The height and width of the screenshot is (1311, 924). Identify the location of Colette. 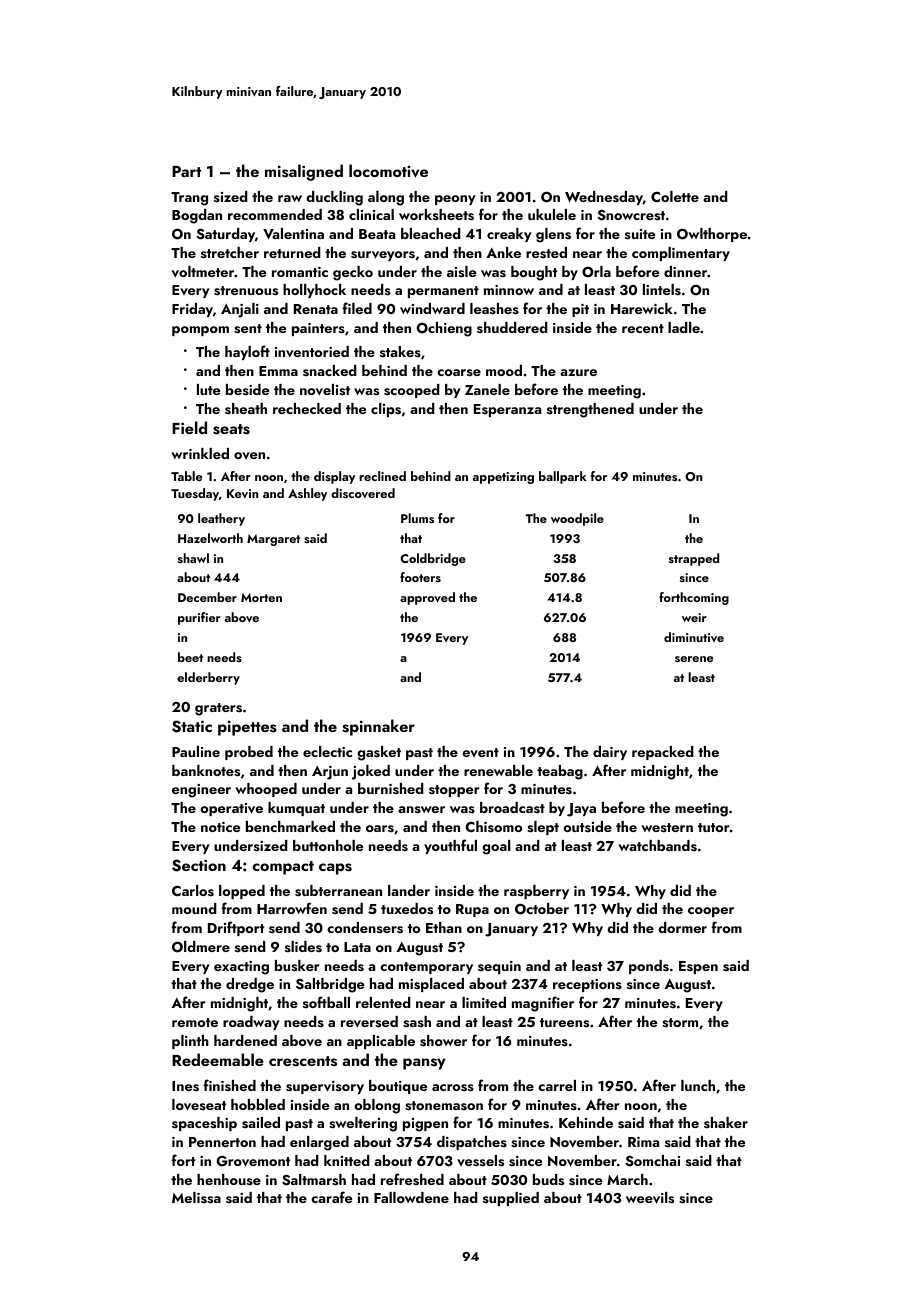
(675, 196).
